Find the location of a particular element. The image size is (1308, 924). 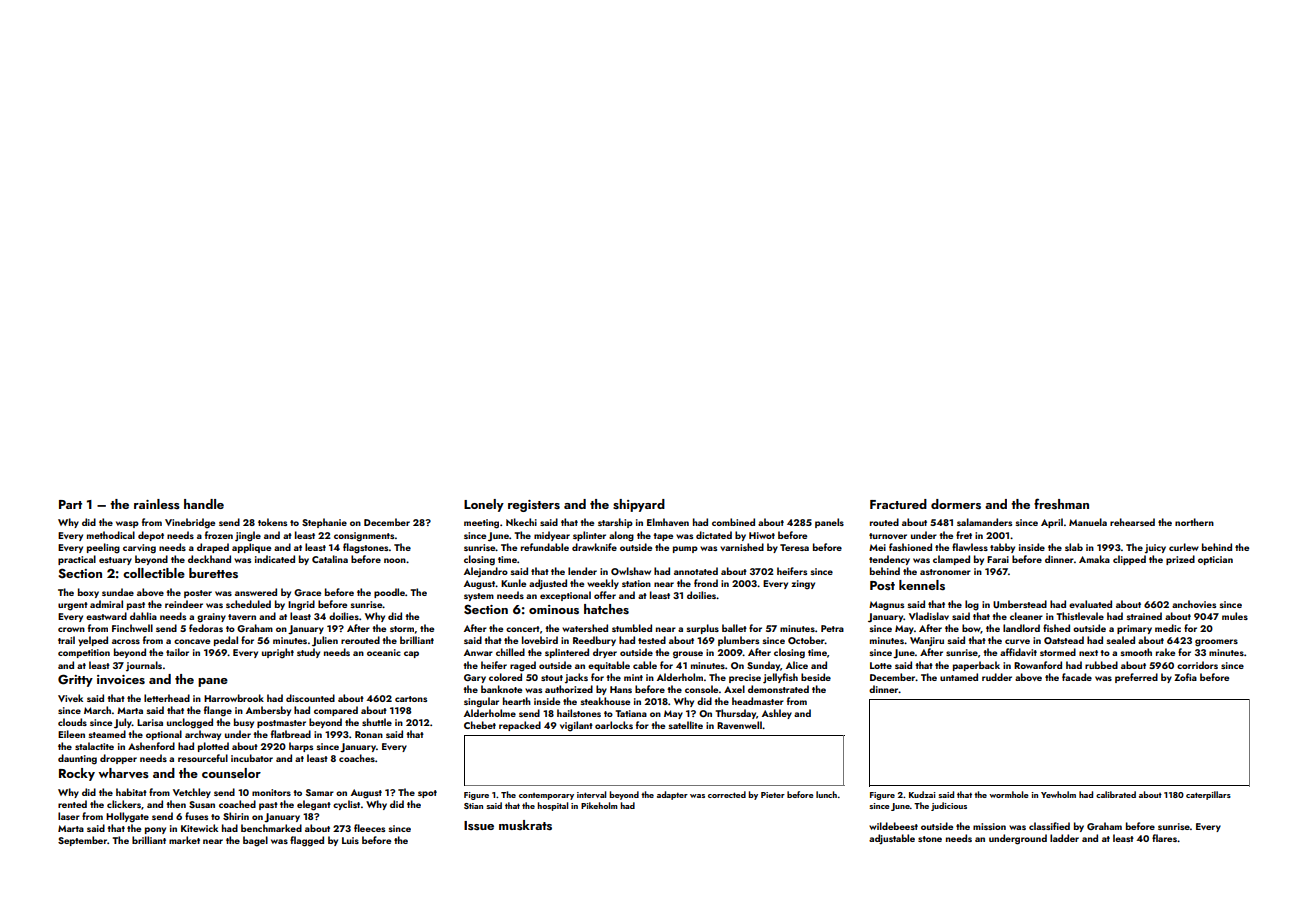

smooth is located at coordinates (1136, 652).
